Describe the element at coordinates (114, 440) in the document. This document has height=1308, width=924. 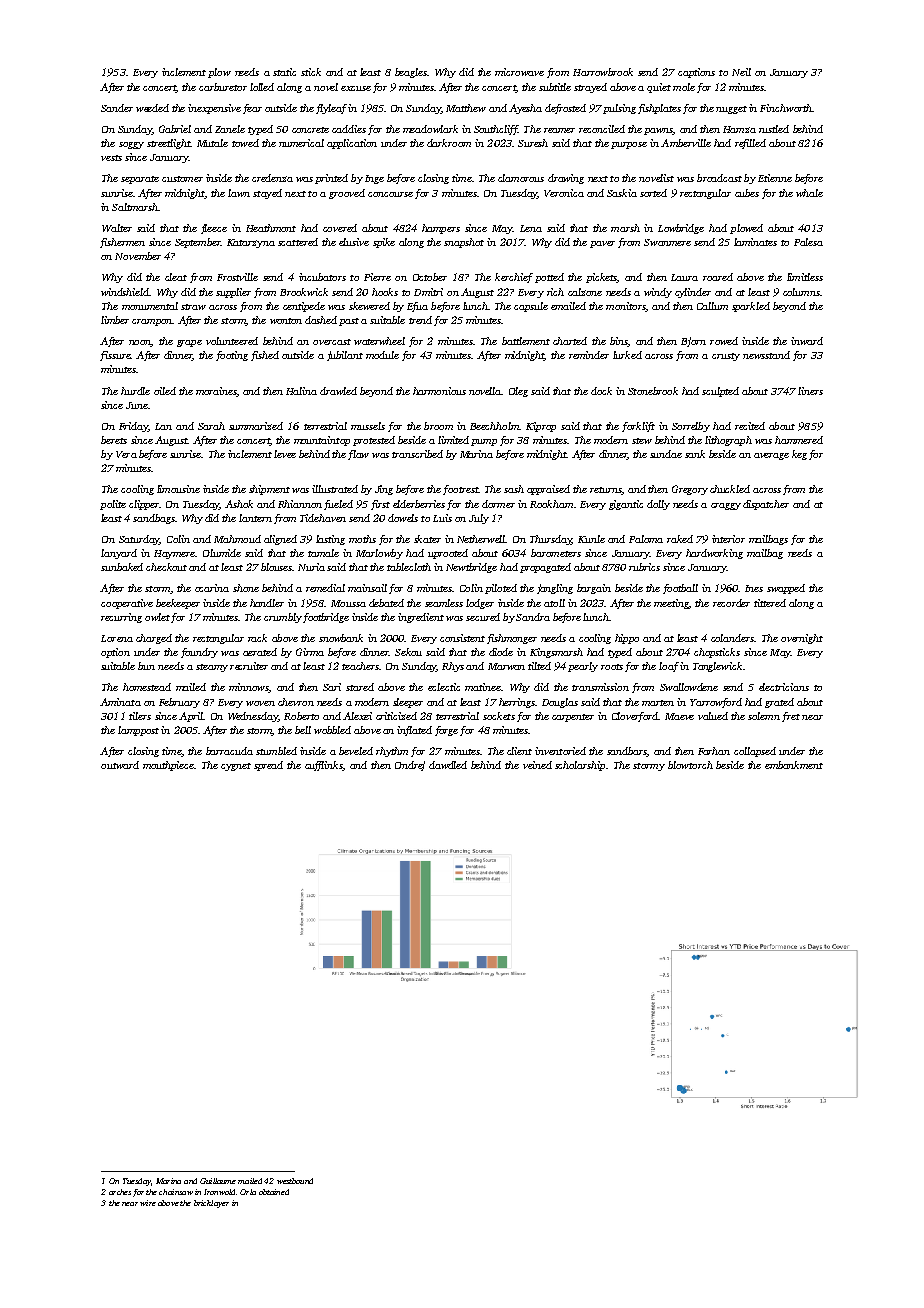
I see `berets` at that location.
